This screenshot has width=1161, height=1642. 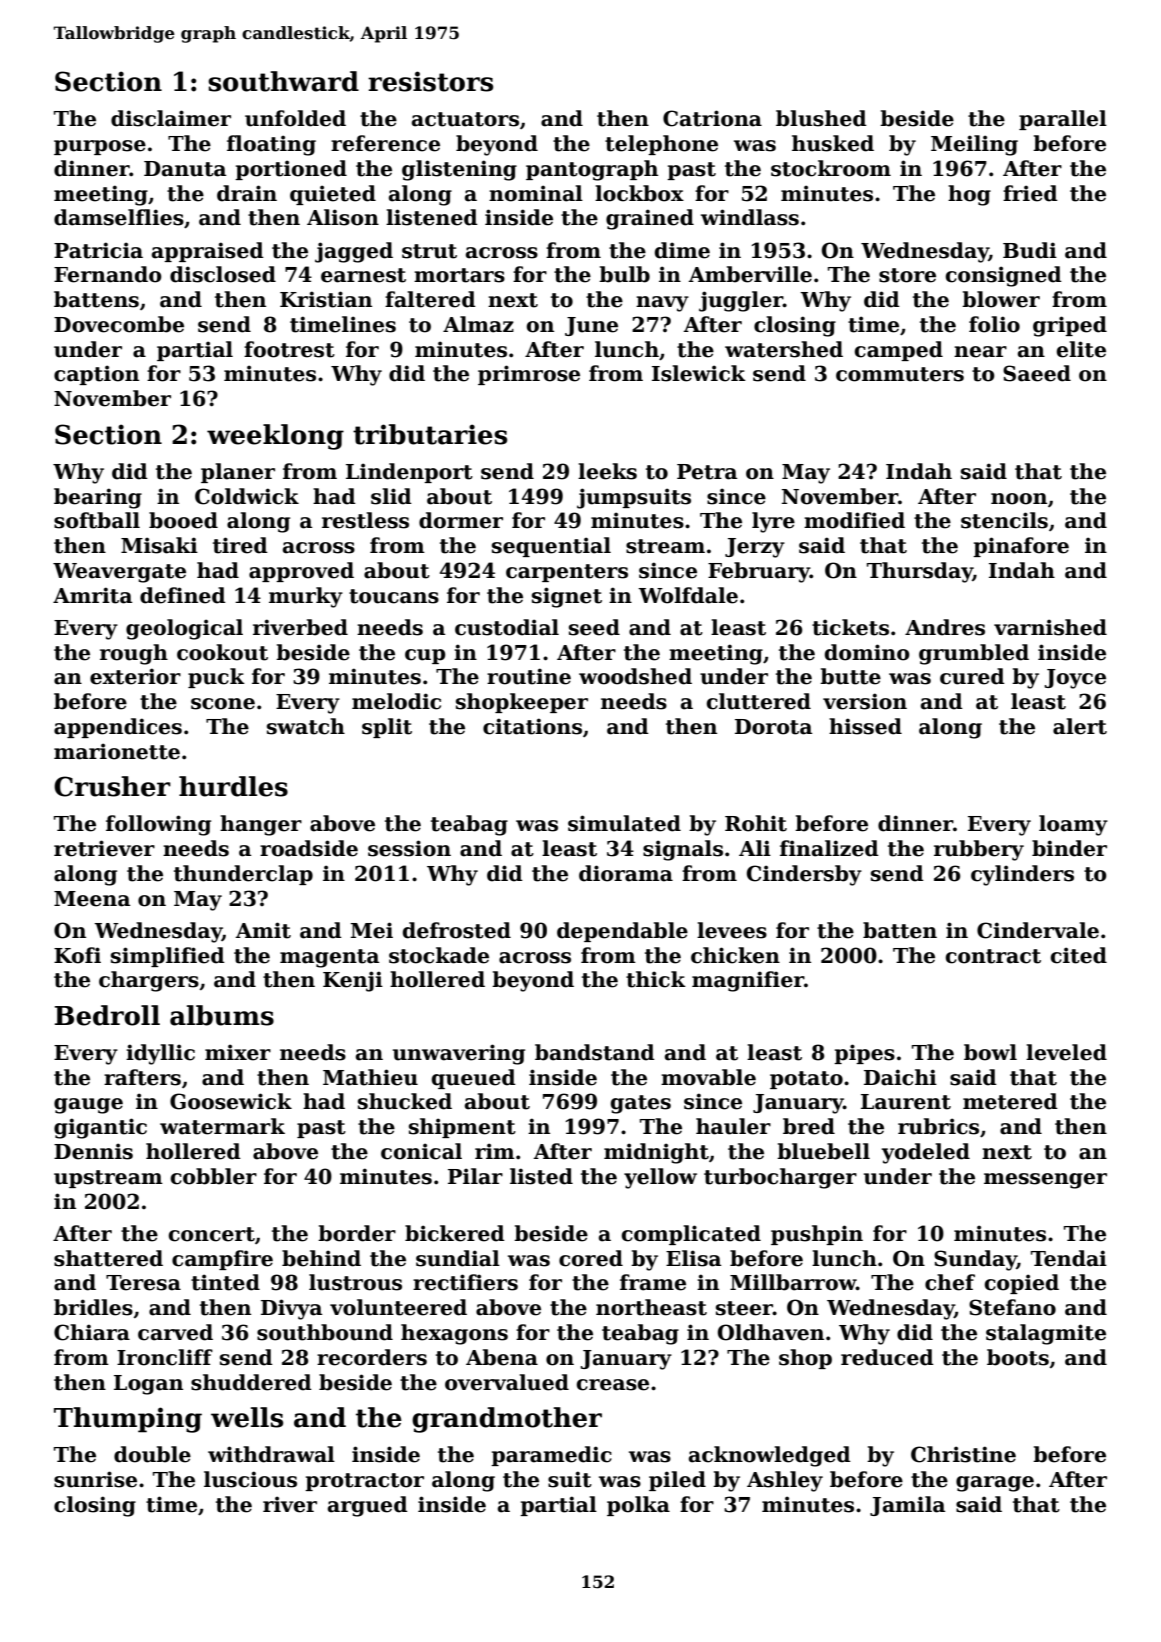 What do you see at coordinates (100, 147) in the screenshot?
I see `purpose` at bounding box center [100, 147].
